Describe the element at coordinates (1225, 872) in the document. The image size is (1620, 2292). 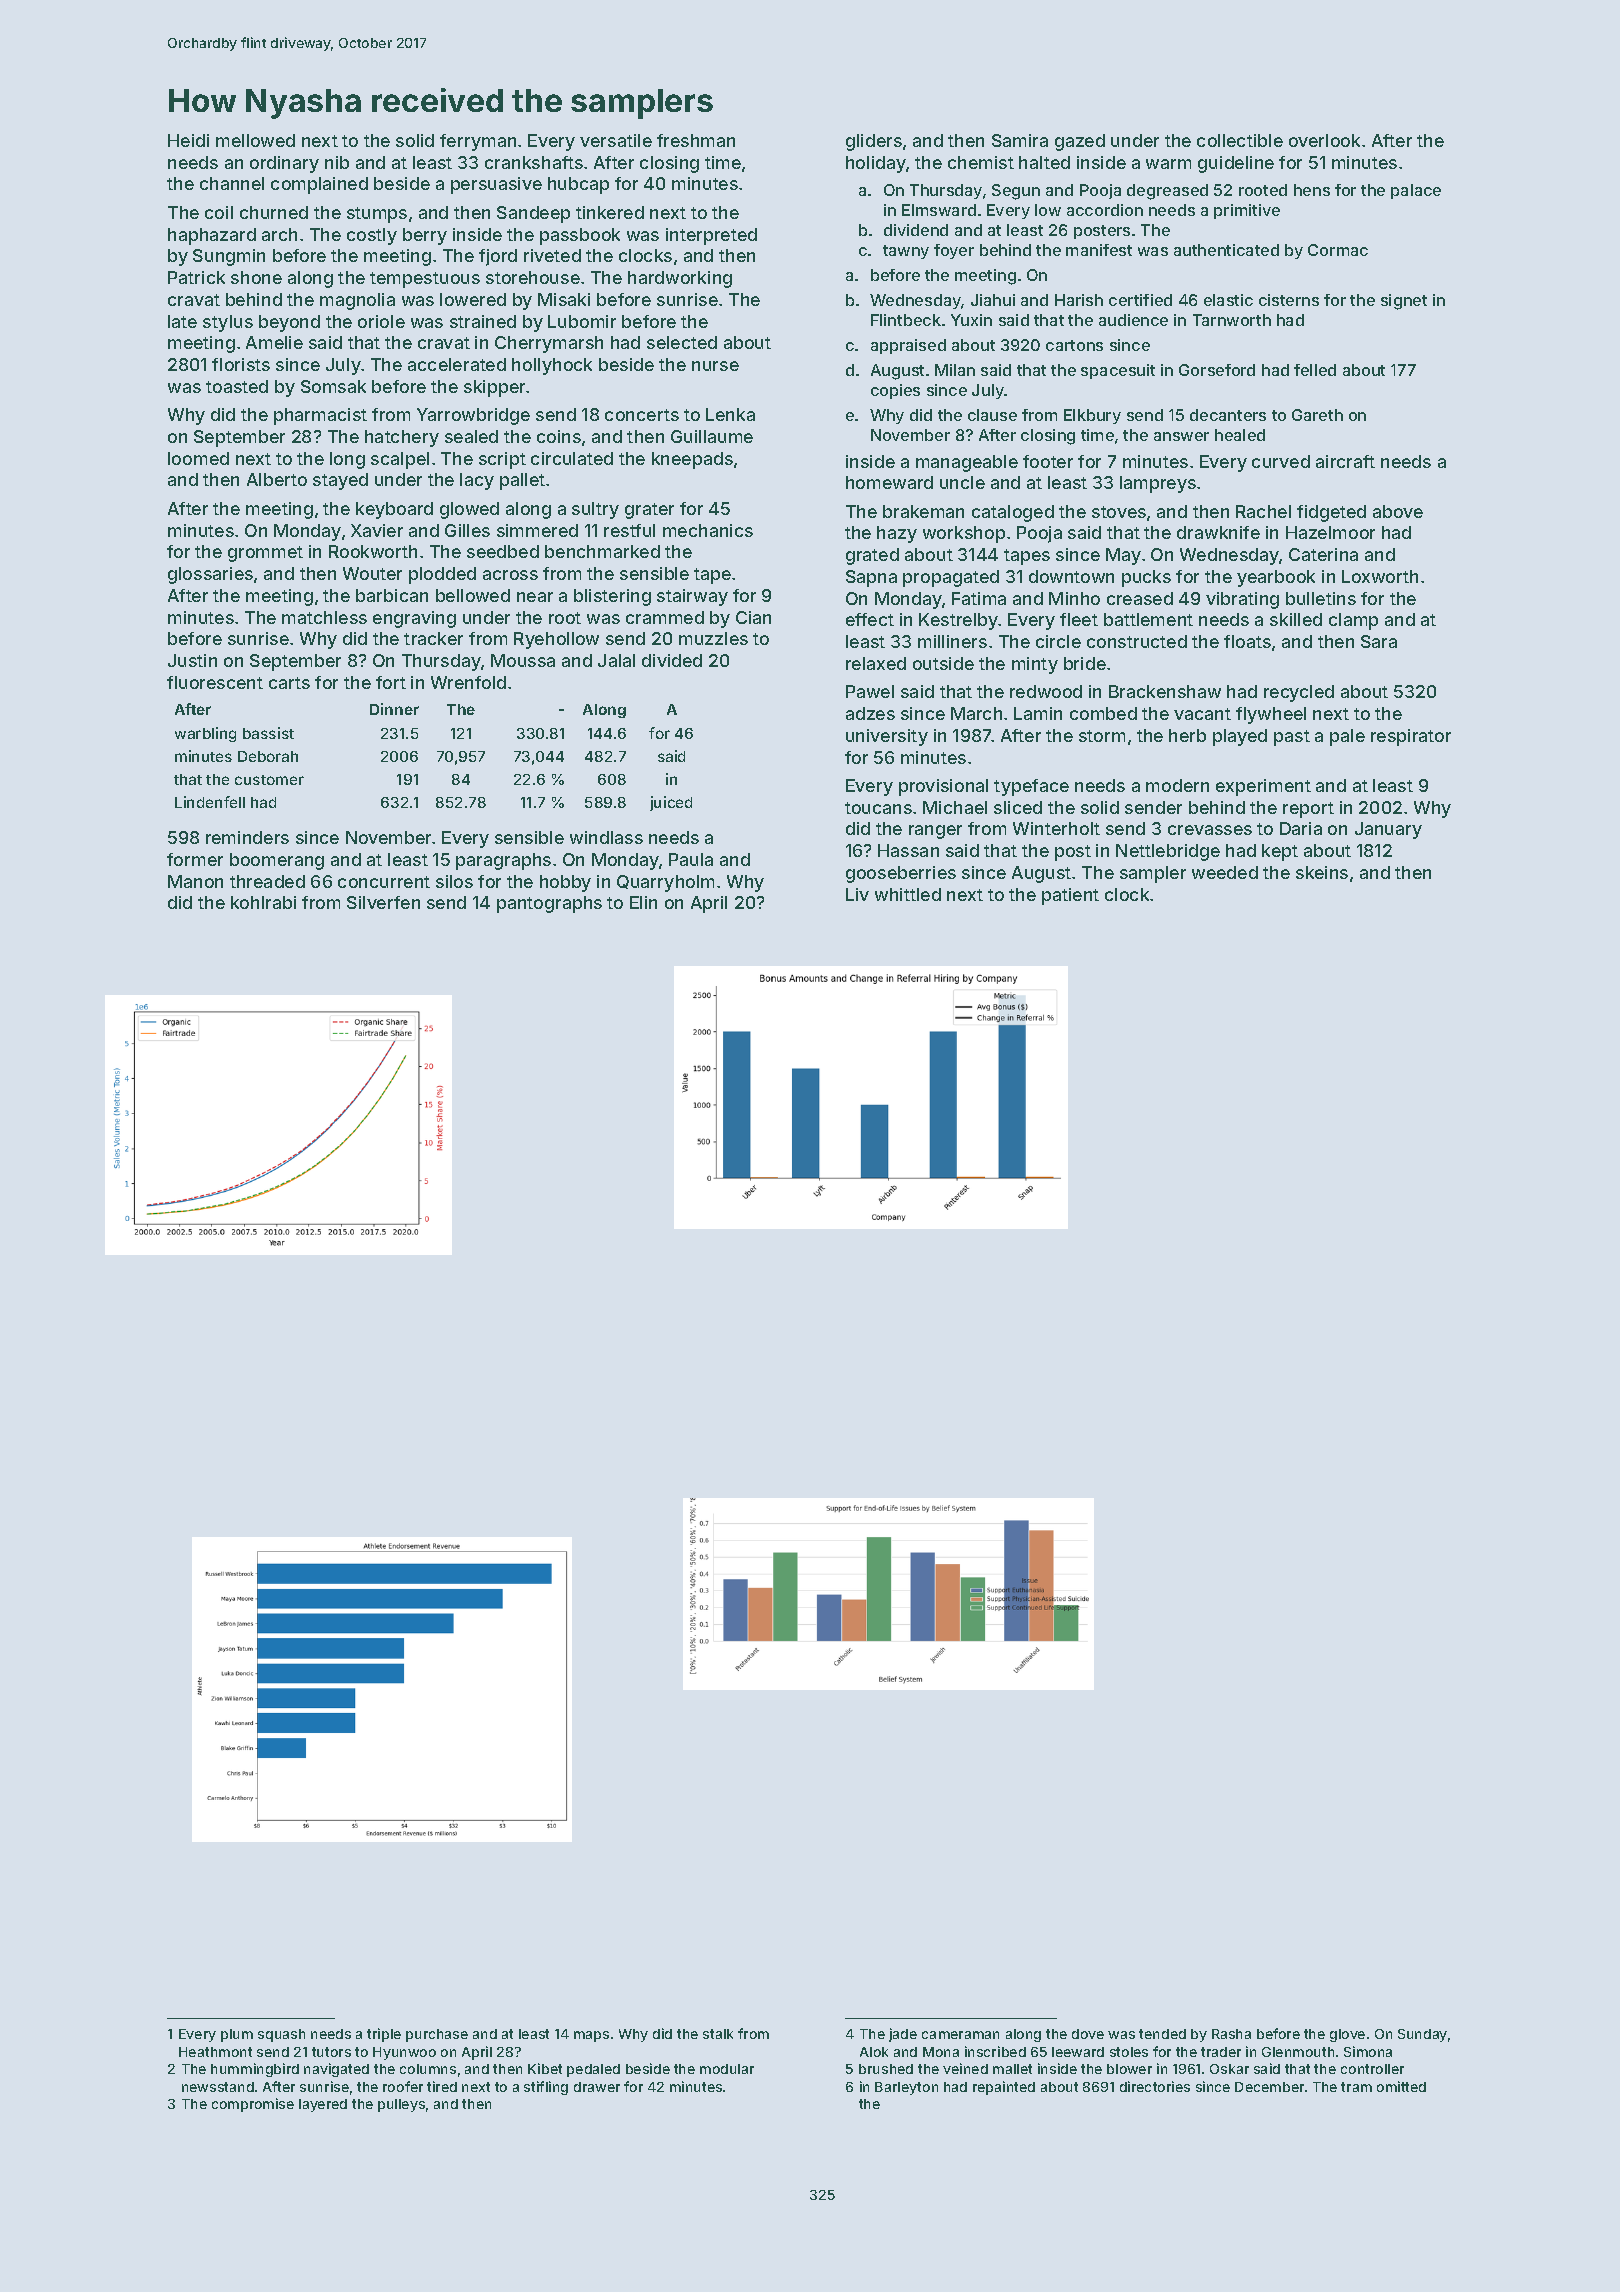
I see `weeded` at that location.
